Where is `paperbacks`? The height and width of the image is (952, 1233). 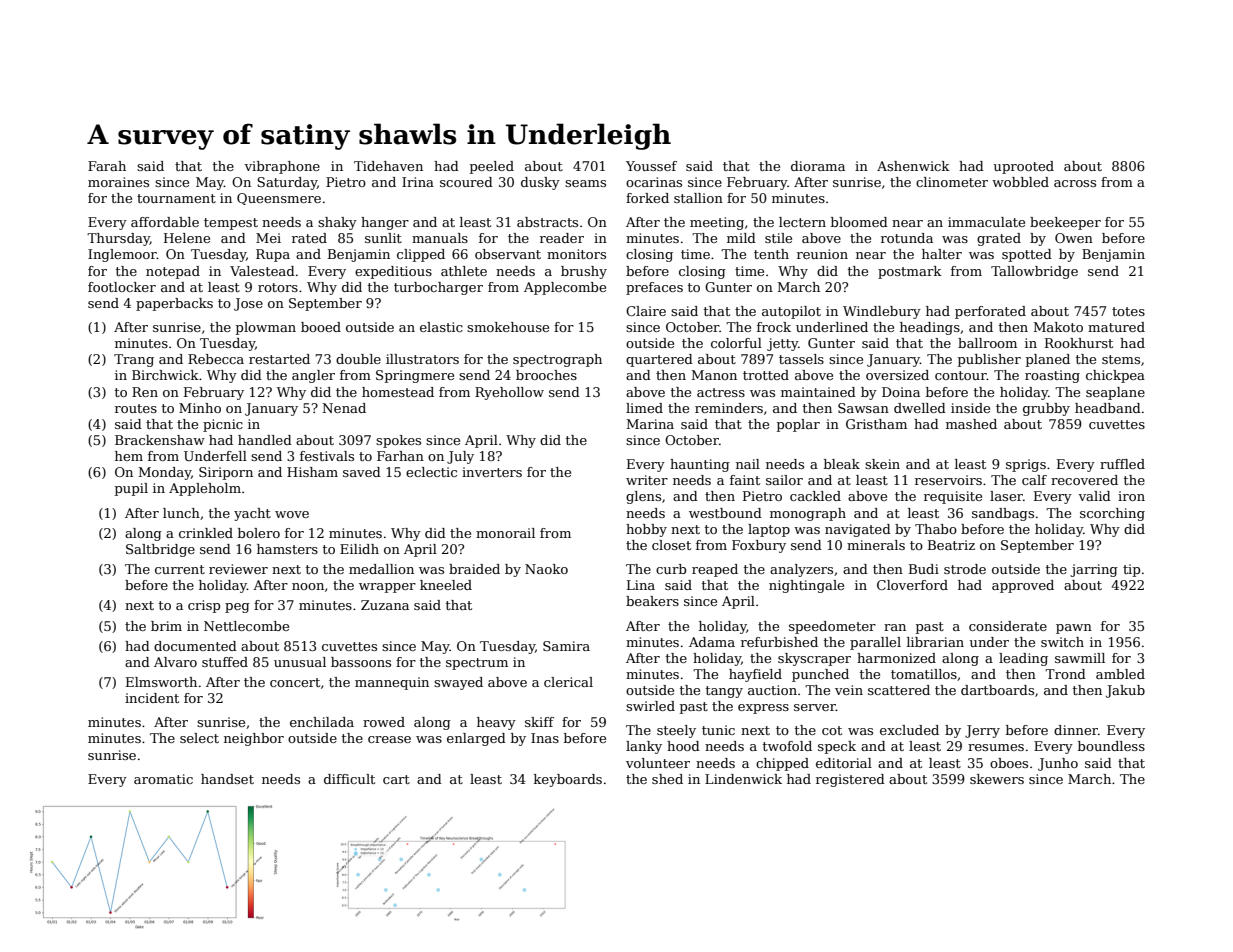
paperbacks is located at coordinates (174, 304).
